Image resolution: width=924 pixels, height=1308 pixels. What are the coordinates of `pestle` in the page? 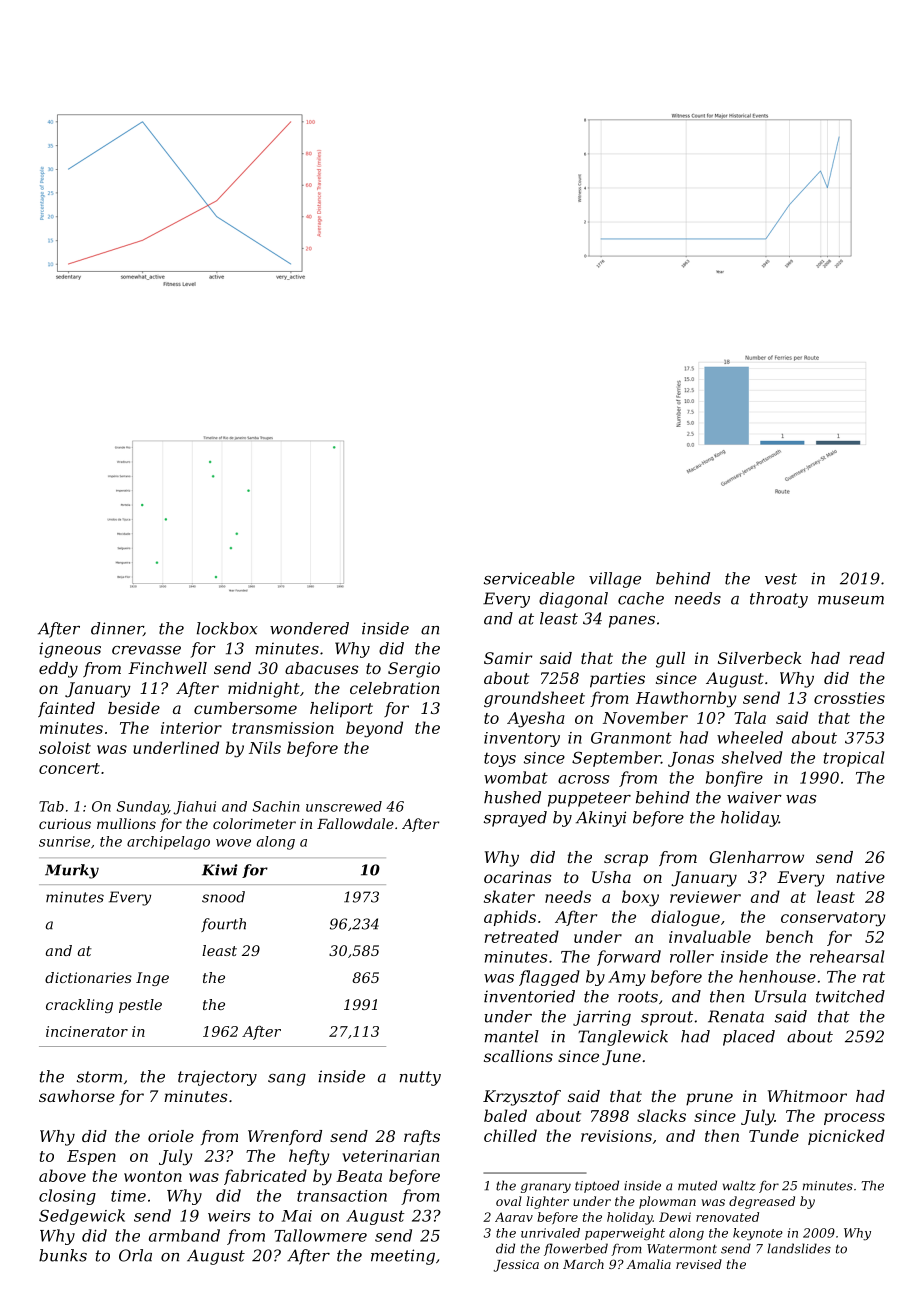 It's located at (140, 1006).
